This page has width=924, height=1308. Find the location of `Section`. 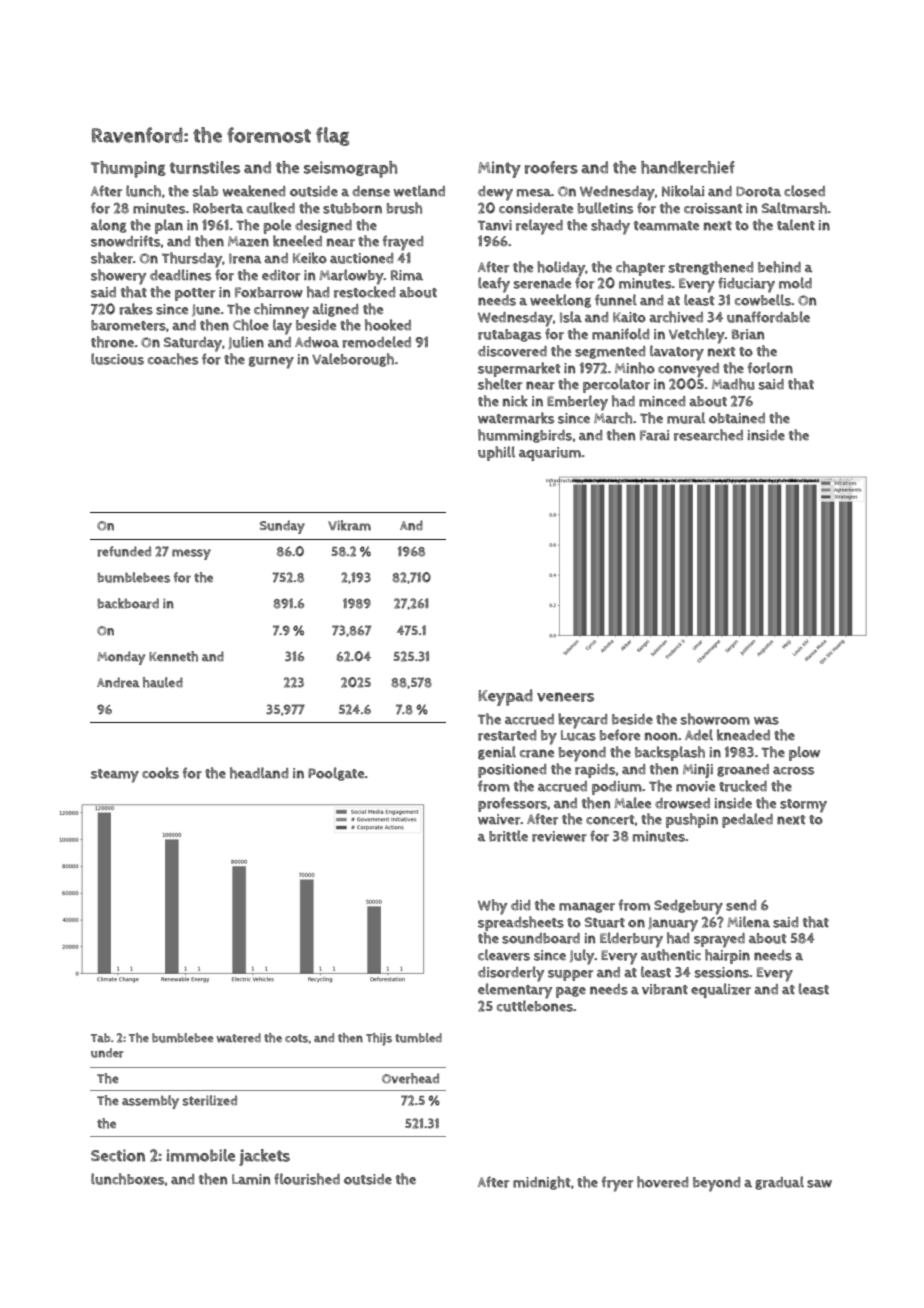

Section is located at coordinates (118, 1155).
